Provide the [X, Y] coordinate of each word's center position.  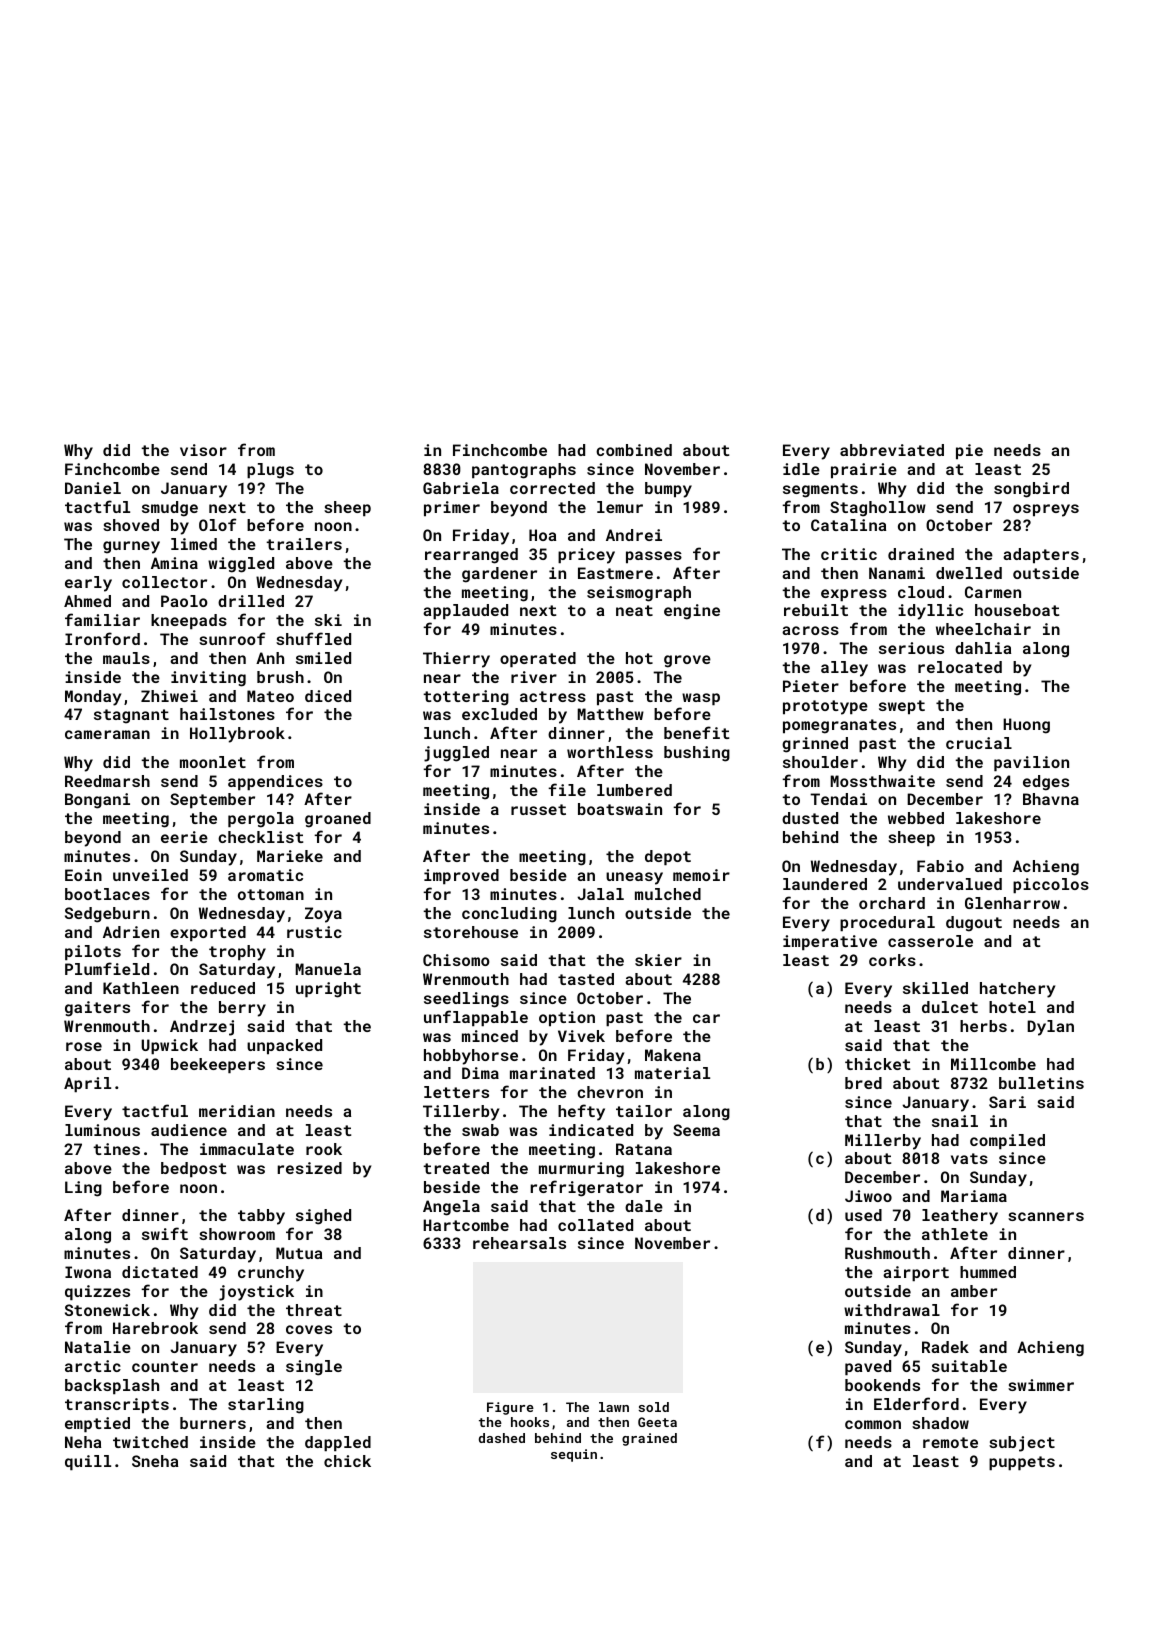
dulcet [950, 1007]
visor [203, 450]
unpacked [284, 1046]
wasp [701, 699]
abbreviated [892, 450]
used [863, 1215]
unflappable [476, 1018]
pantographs [524, 471]
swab [480, 1130]
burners [213, 1423]
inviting [208, 679]
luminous [102, 1130]
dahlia [983, 648]
